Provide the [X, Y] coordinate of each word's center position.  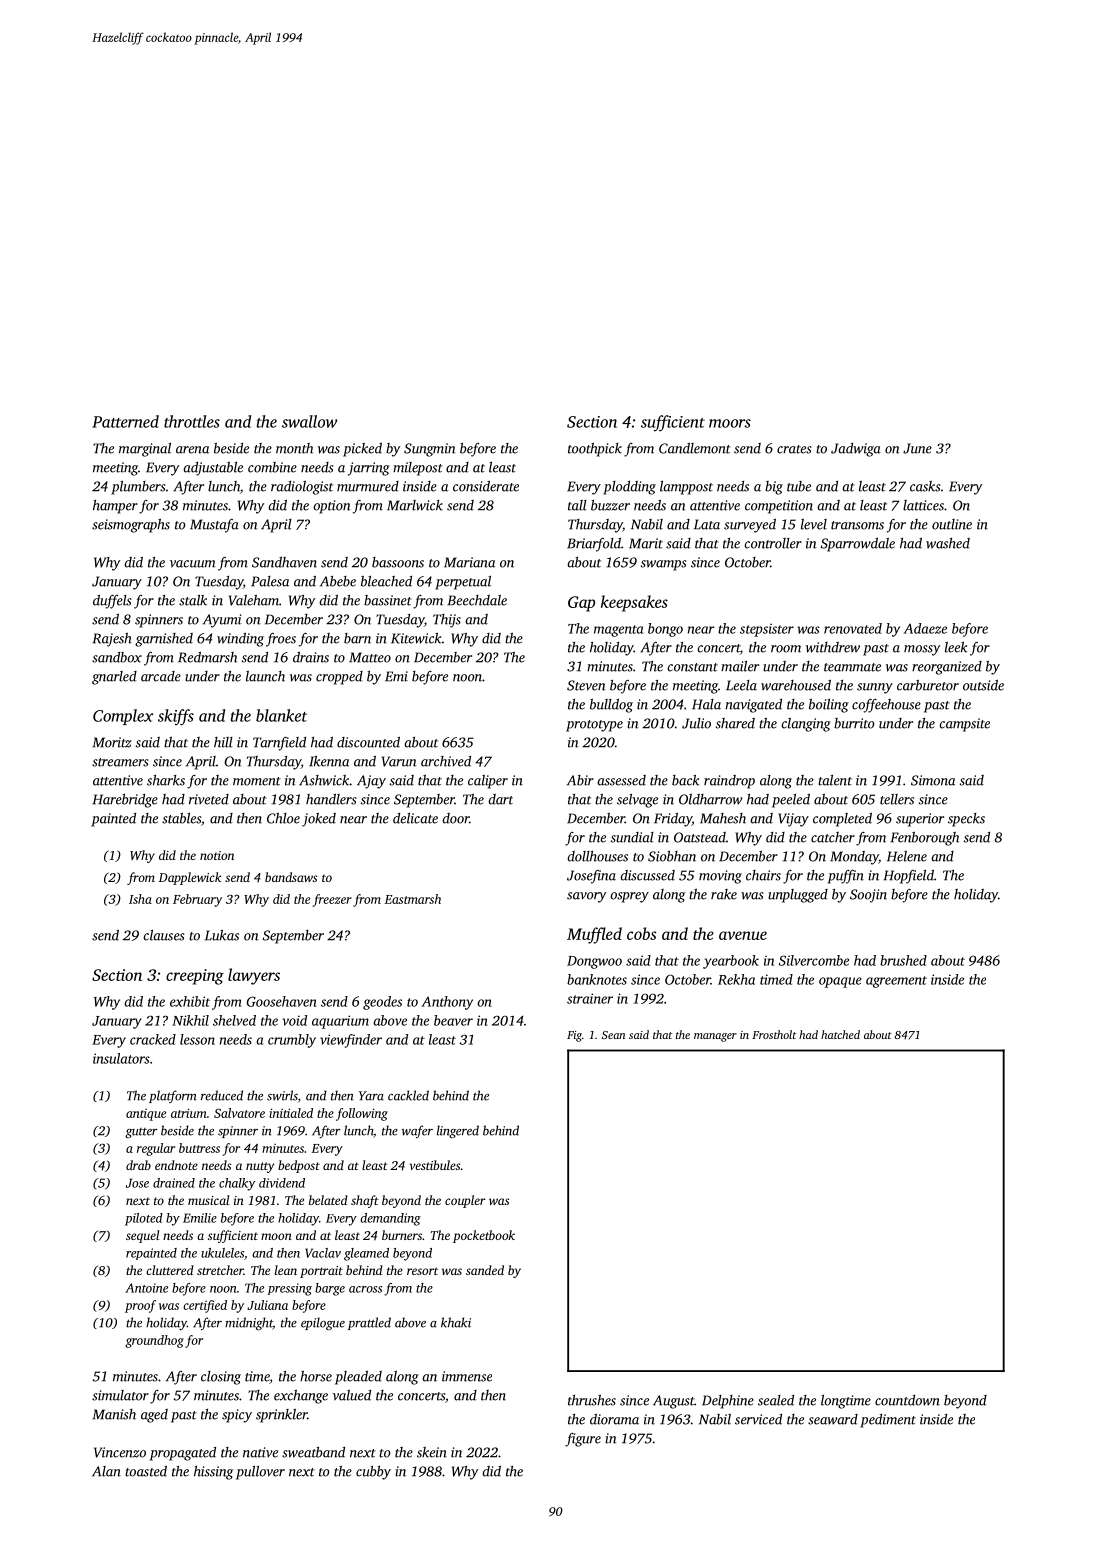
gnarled [114, 678]
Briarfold [594, 545]
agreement [896, 982]
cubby [373, 1473]
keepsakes [634, 603]
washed [948, 543]
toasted [146, 1471]
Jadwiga [856, 450]
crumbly [292, 1041]
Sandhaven [284, 562]
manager [715, 1037]
